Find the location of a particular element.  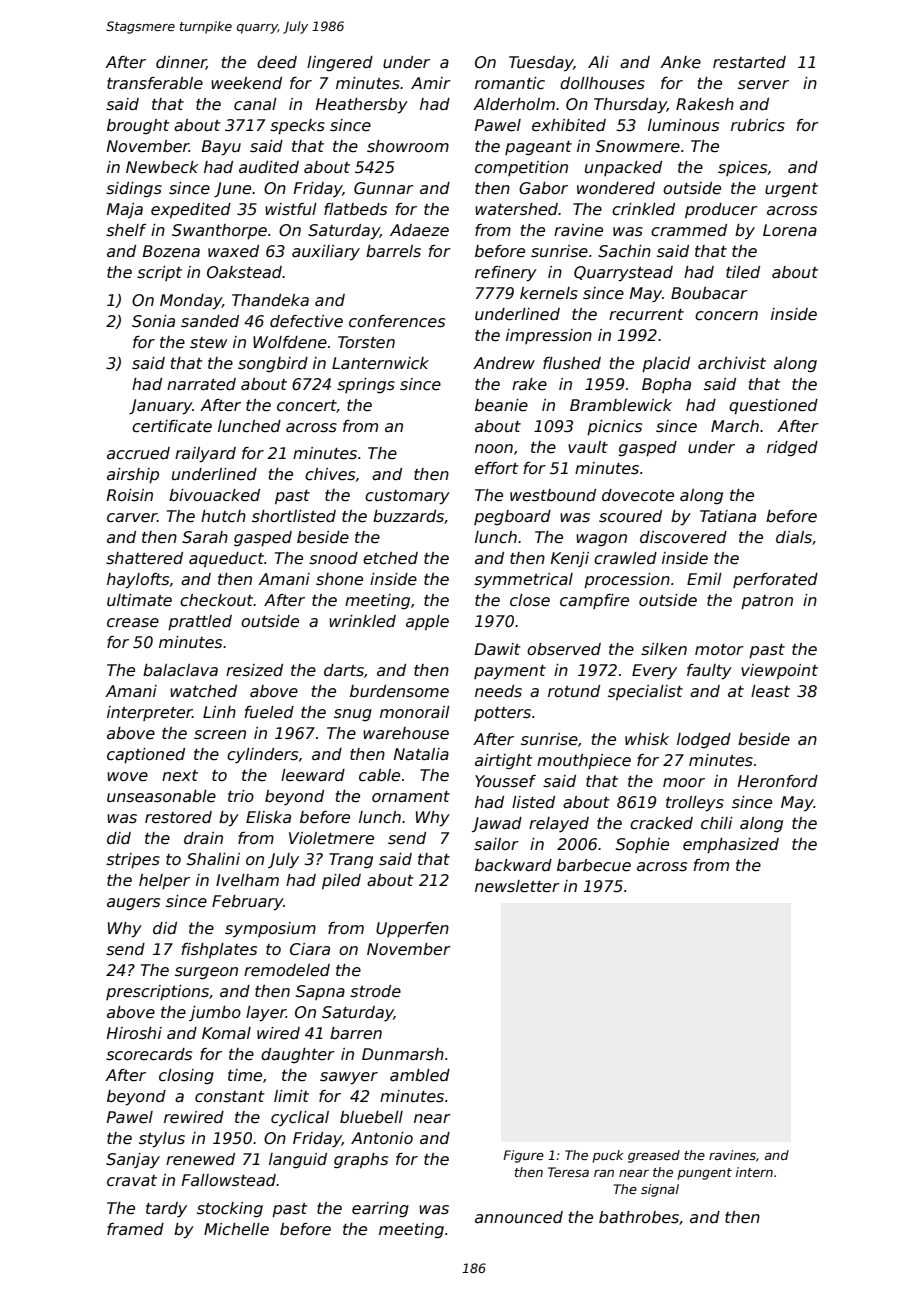

surgeon is located at coordinates (206, 973).
